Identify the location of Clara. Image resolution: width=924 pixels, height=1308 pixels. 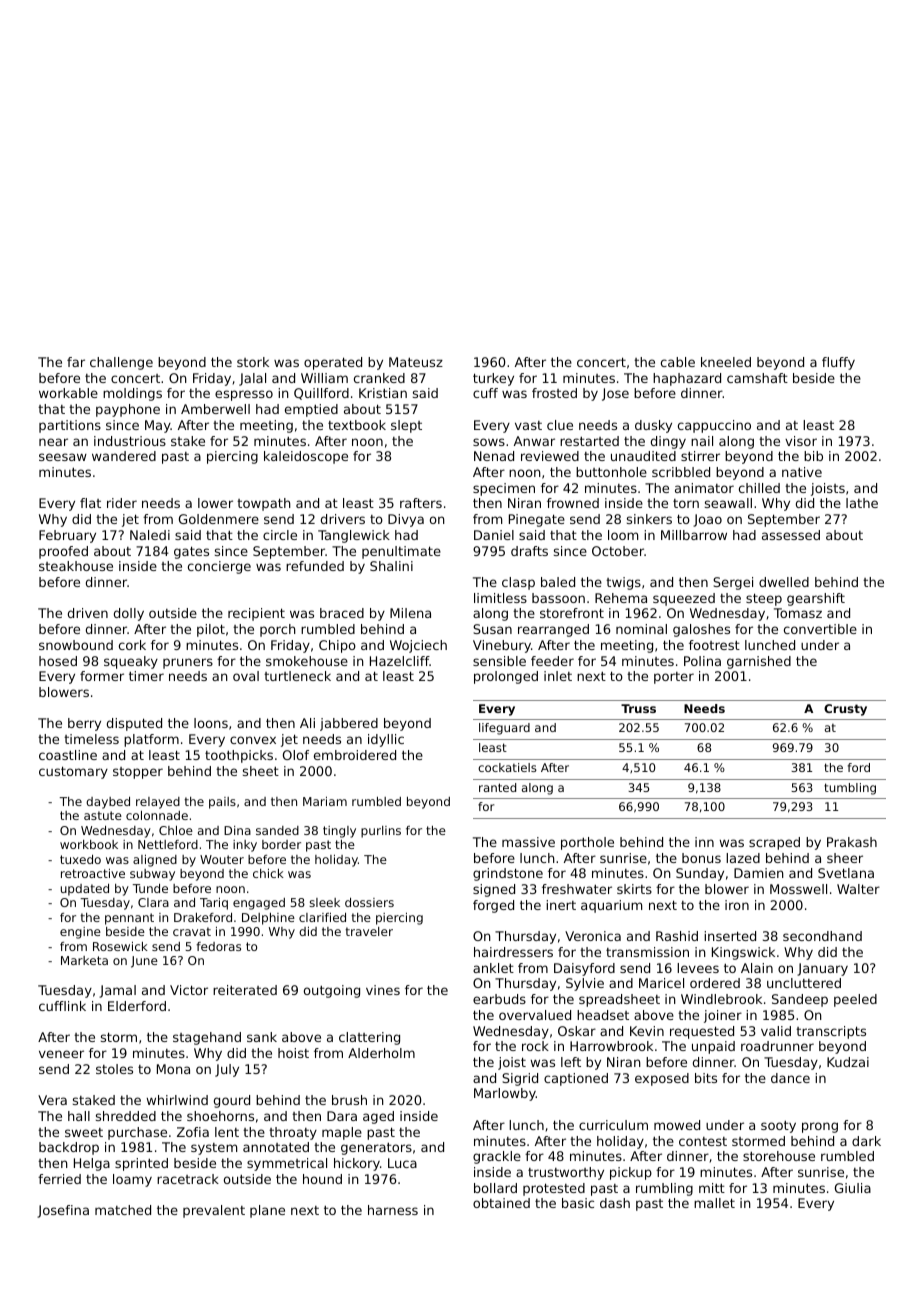
(153, 902).
